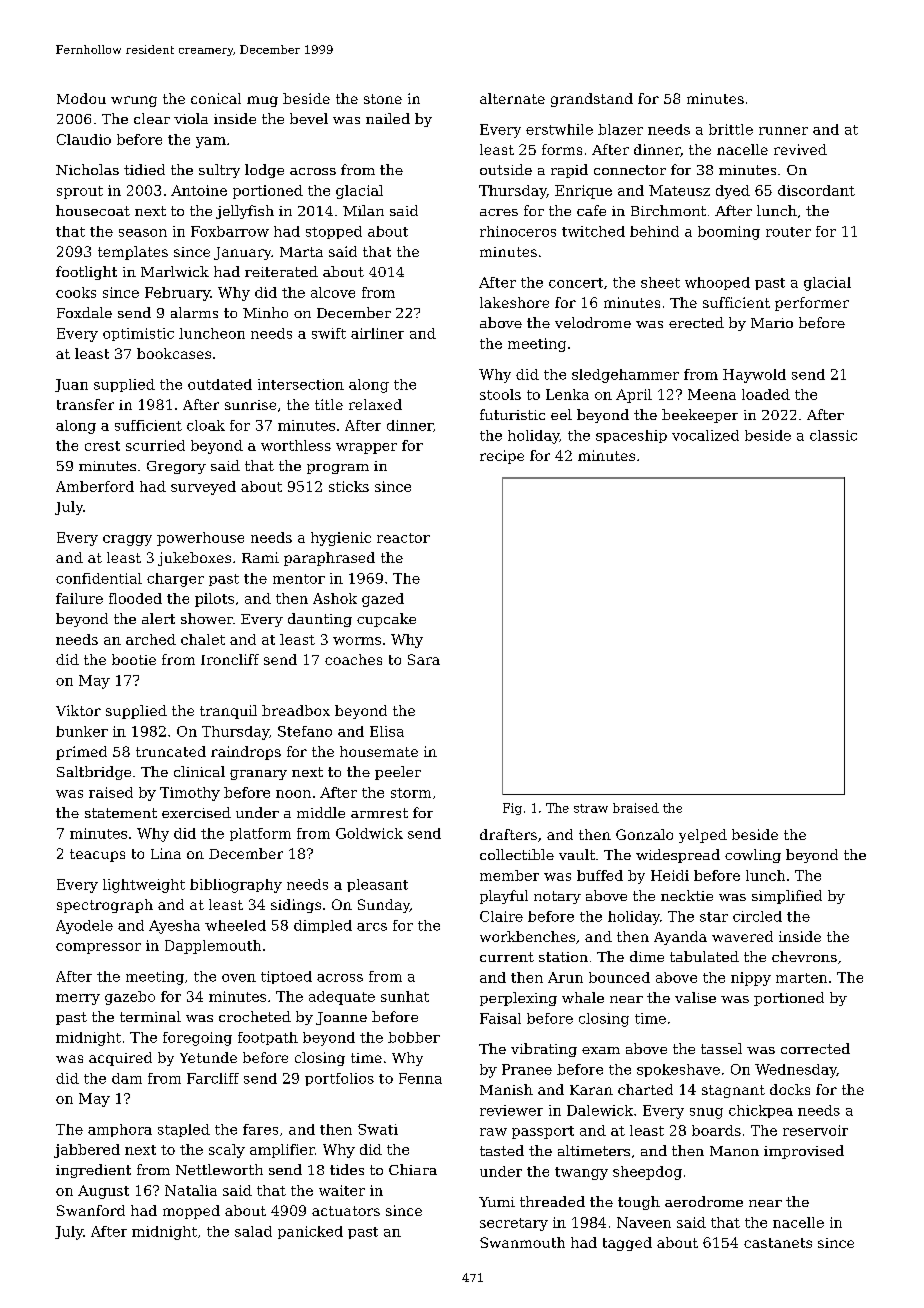  What do you see at coordinates (349, 486) in the document?
I see `sticks` at bounding box center [349, 486].
